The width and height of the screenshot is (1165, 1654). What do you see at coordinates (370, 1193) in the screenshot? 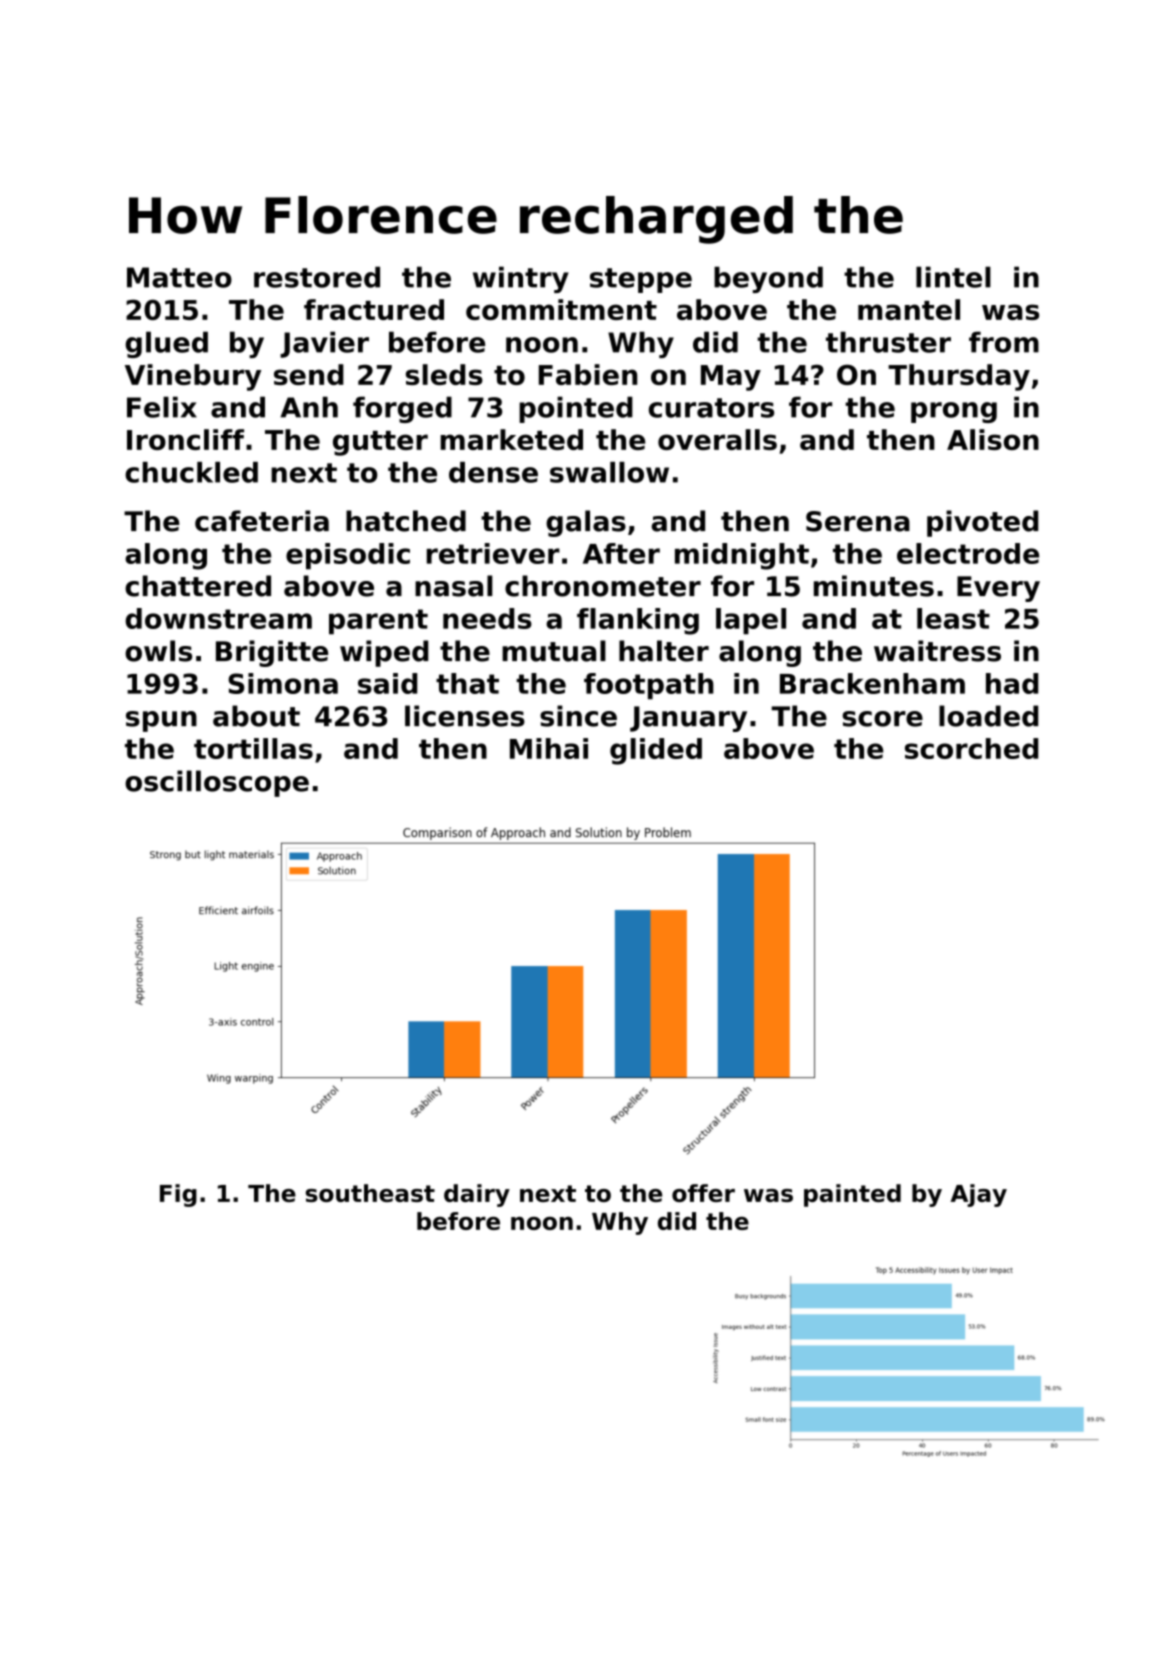
I see `southeast` at bounding box center [370, 1193].
